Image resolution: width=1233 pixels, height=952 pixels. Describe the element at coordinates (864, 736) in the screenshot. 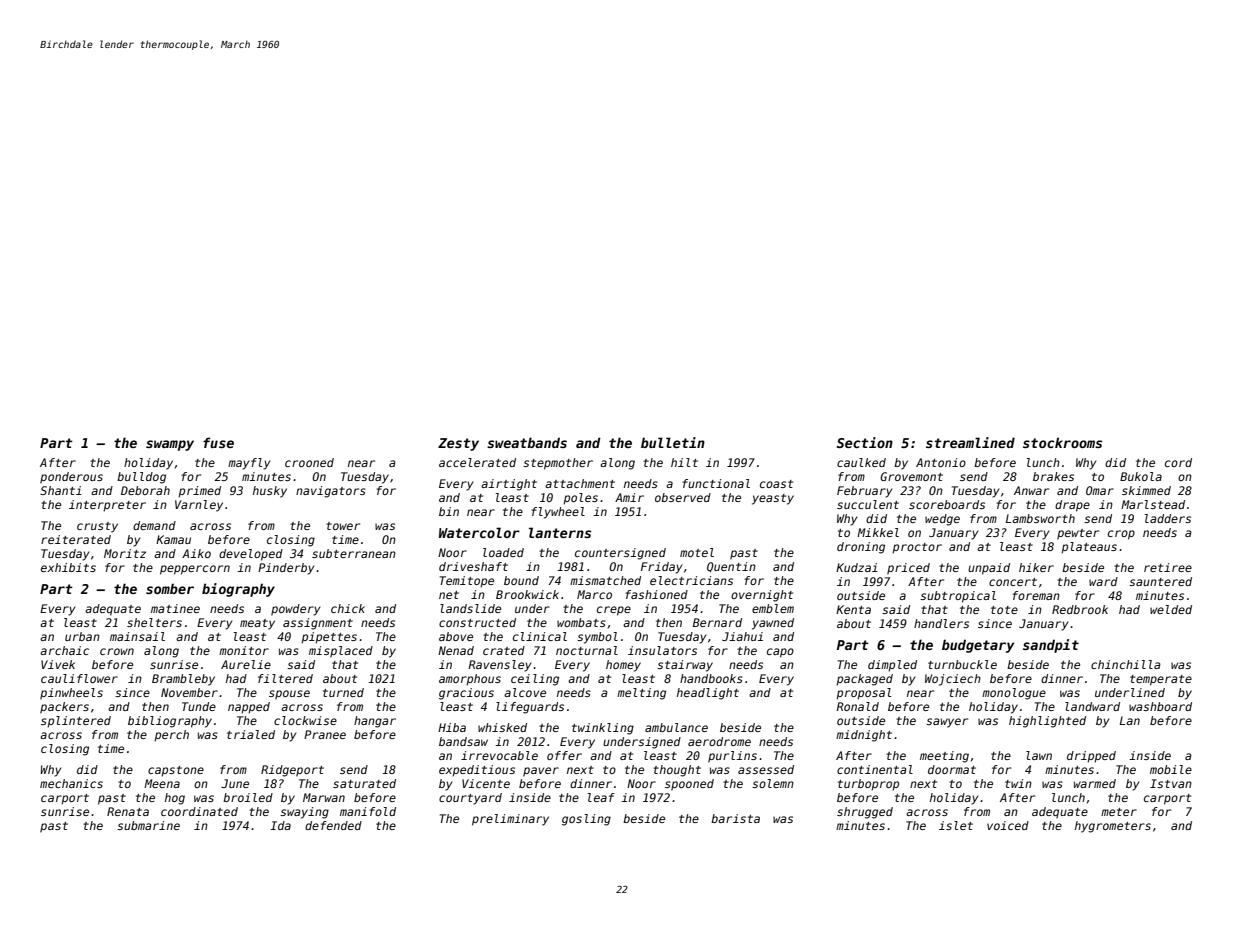

I see `midnight` at that location.
